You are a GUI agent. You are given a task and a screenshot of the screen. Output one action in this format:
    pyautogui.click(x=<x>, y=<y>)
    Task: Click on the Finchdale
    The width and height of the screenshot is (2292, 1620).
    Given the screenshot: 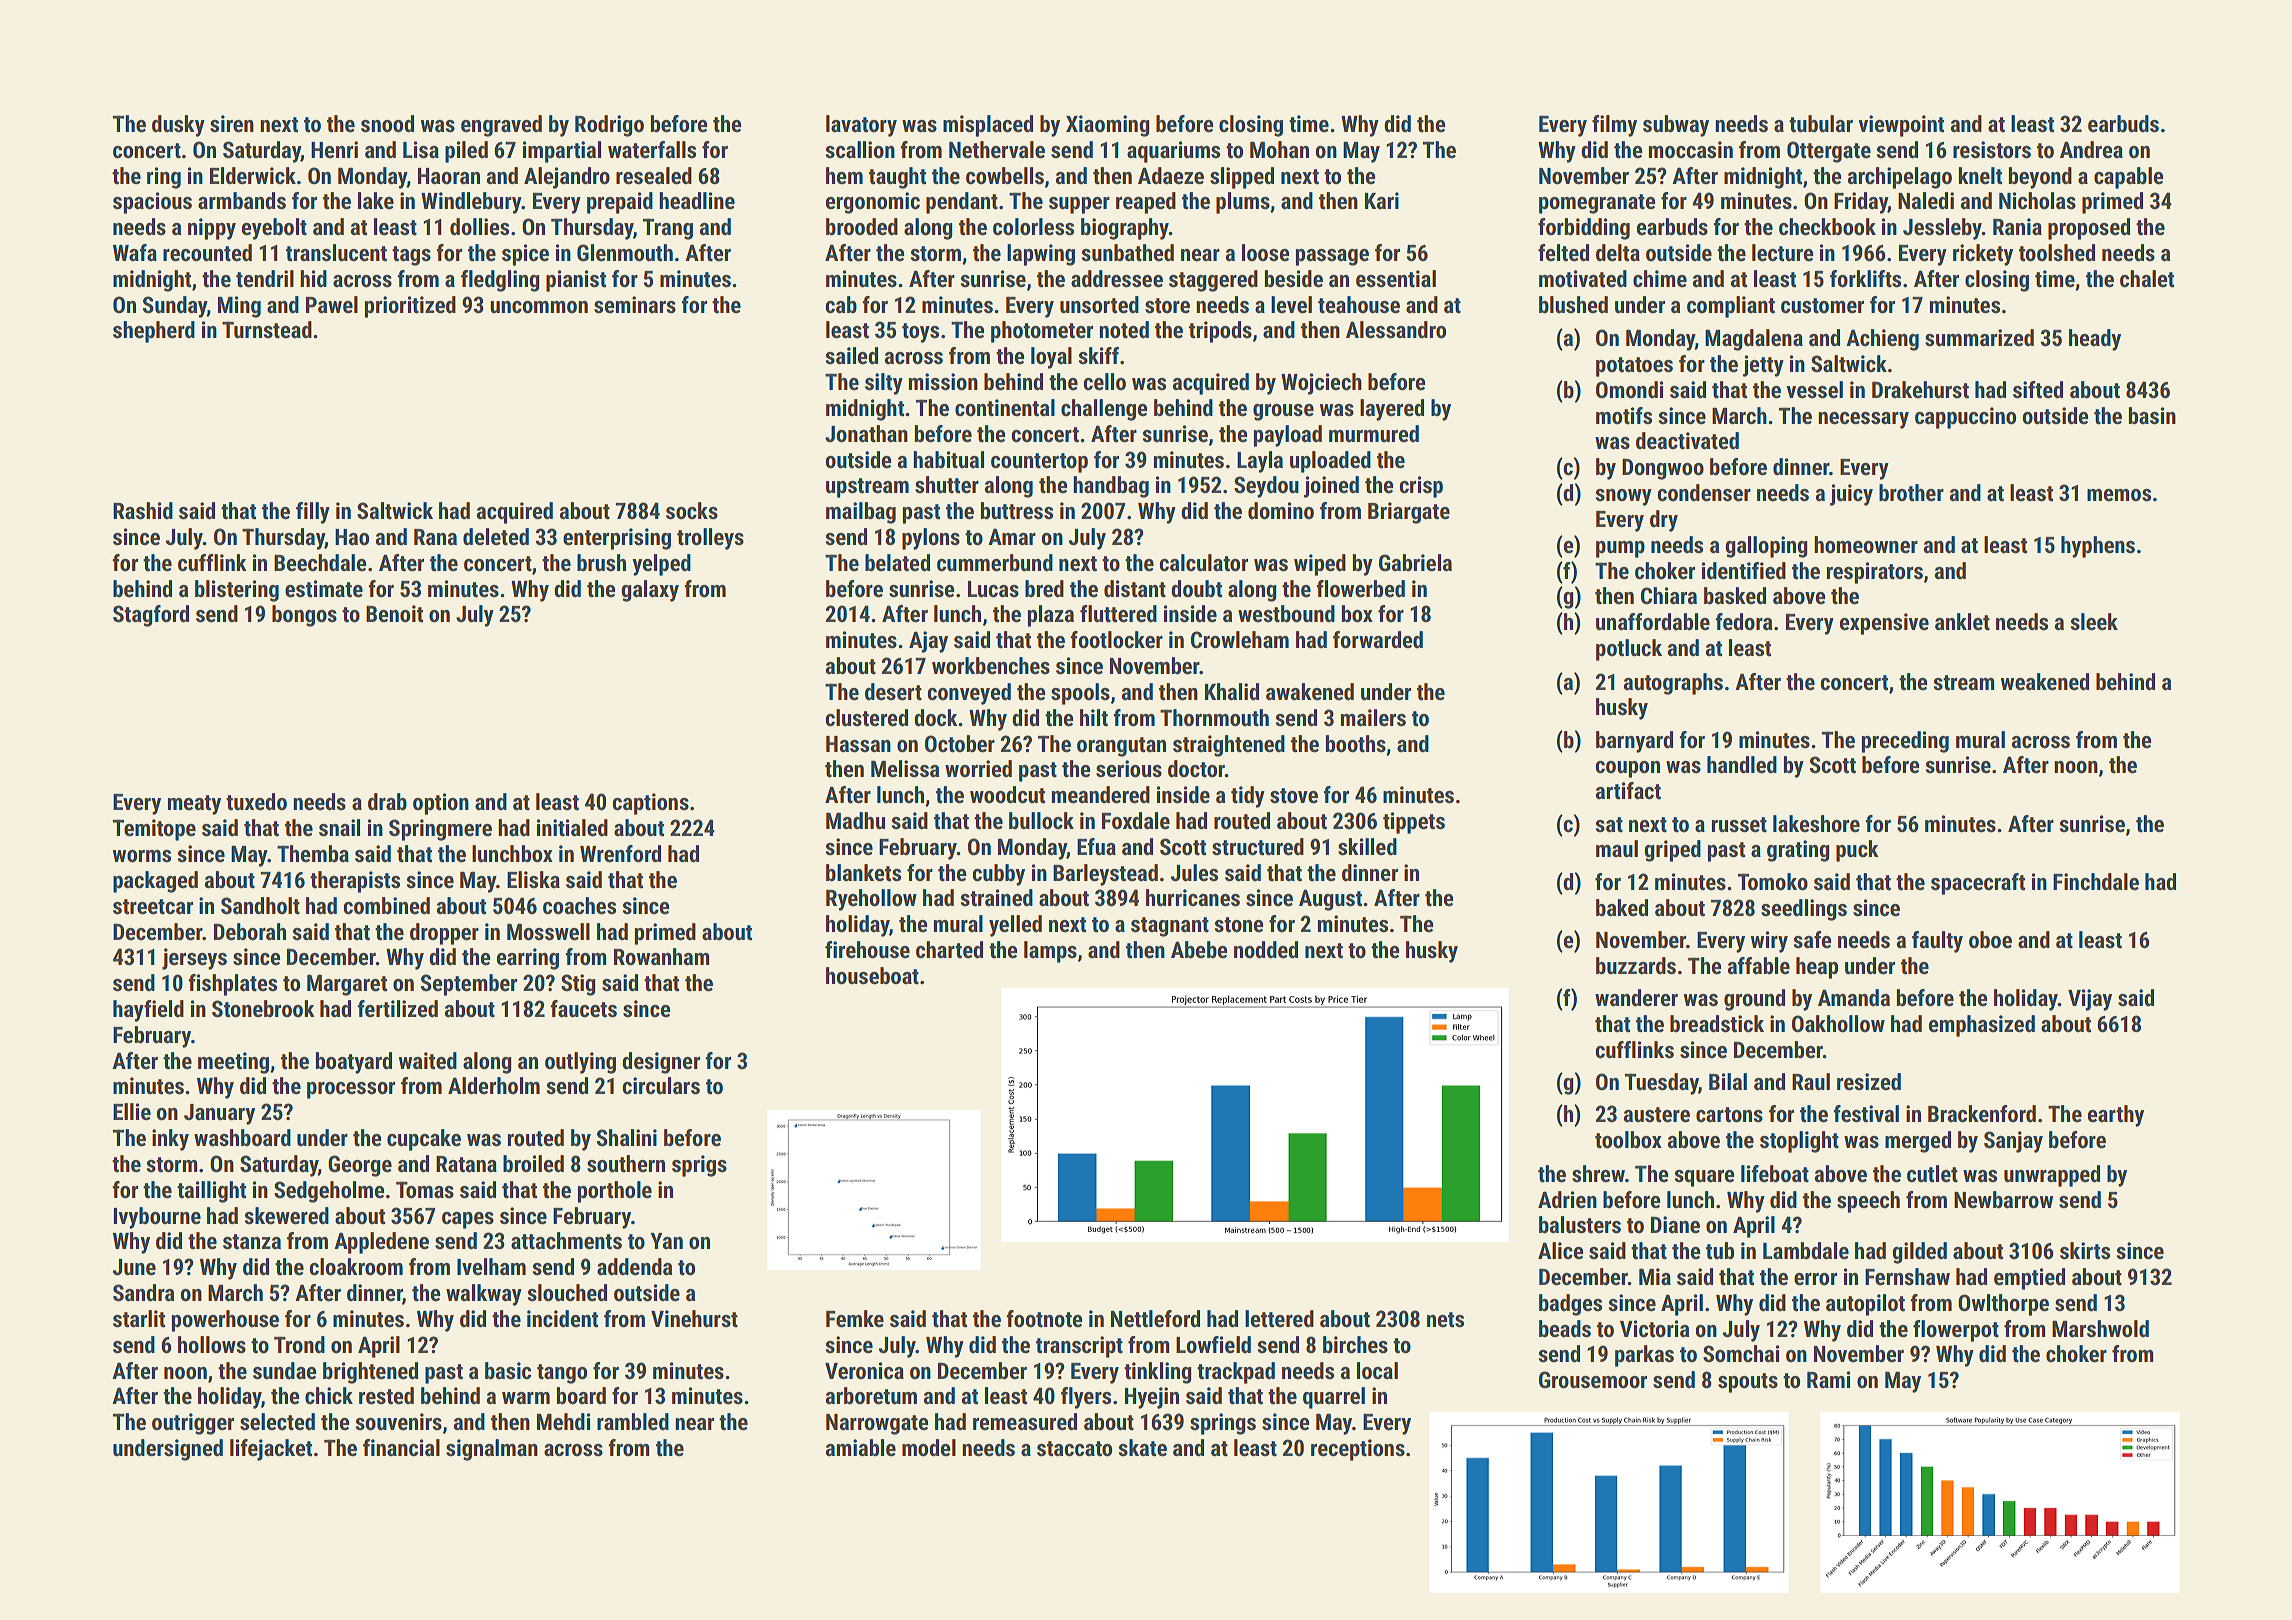 What is the action you would take?
    pyautogui.click(x=2096, y=882)
